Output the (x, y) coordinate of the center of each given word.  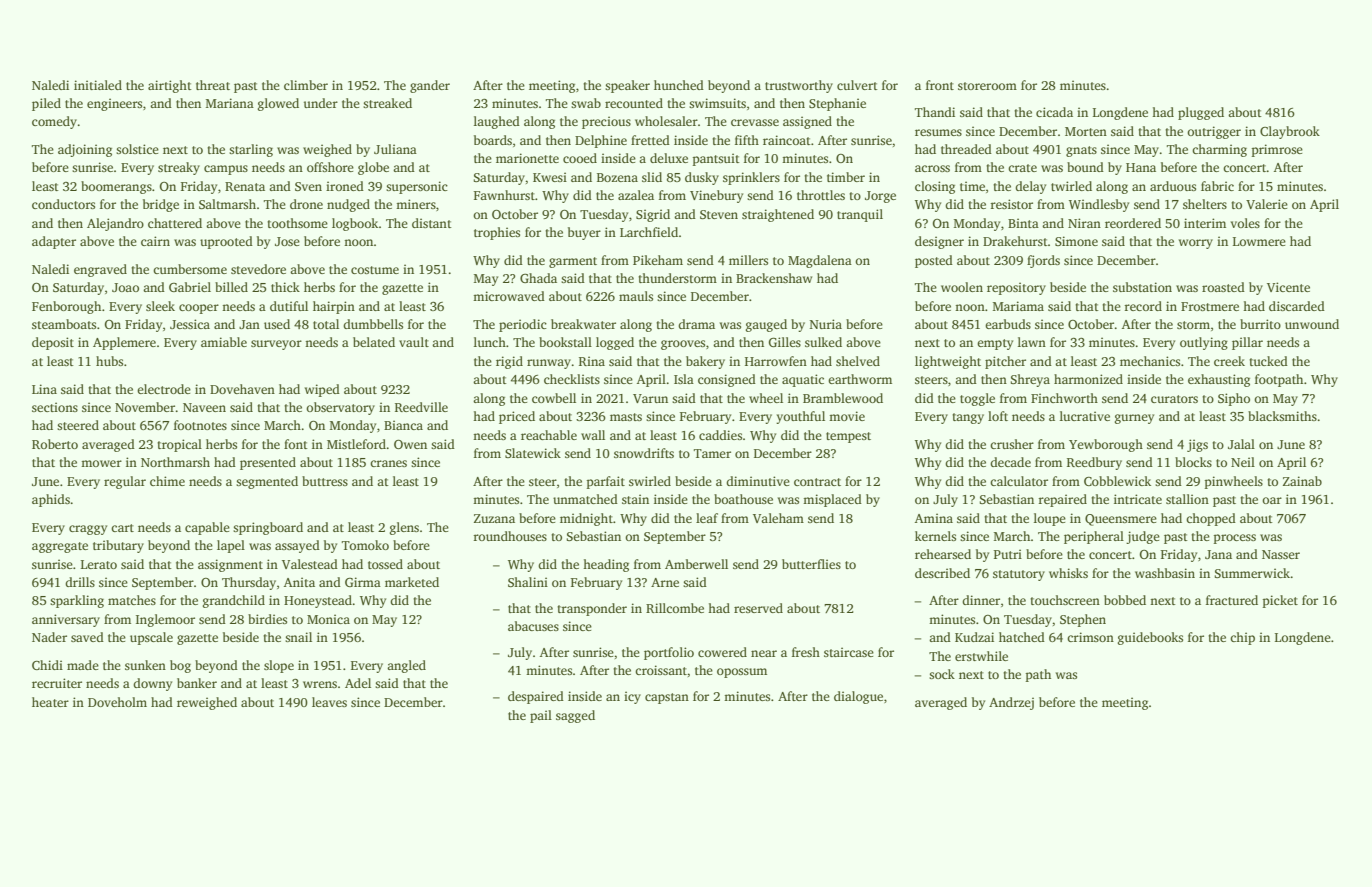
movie (847, 416)
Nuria (826, 324)
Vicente (1288, 287)
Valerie (1267, 204)
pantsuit (716, 159)
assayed (297, 546)
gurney (1134, 419)
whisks (1068, 573)
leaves (329, 702)
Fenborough (66, 307)
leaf (707, 518)
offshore (330, 167)
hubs (109, 361)
